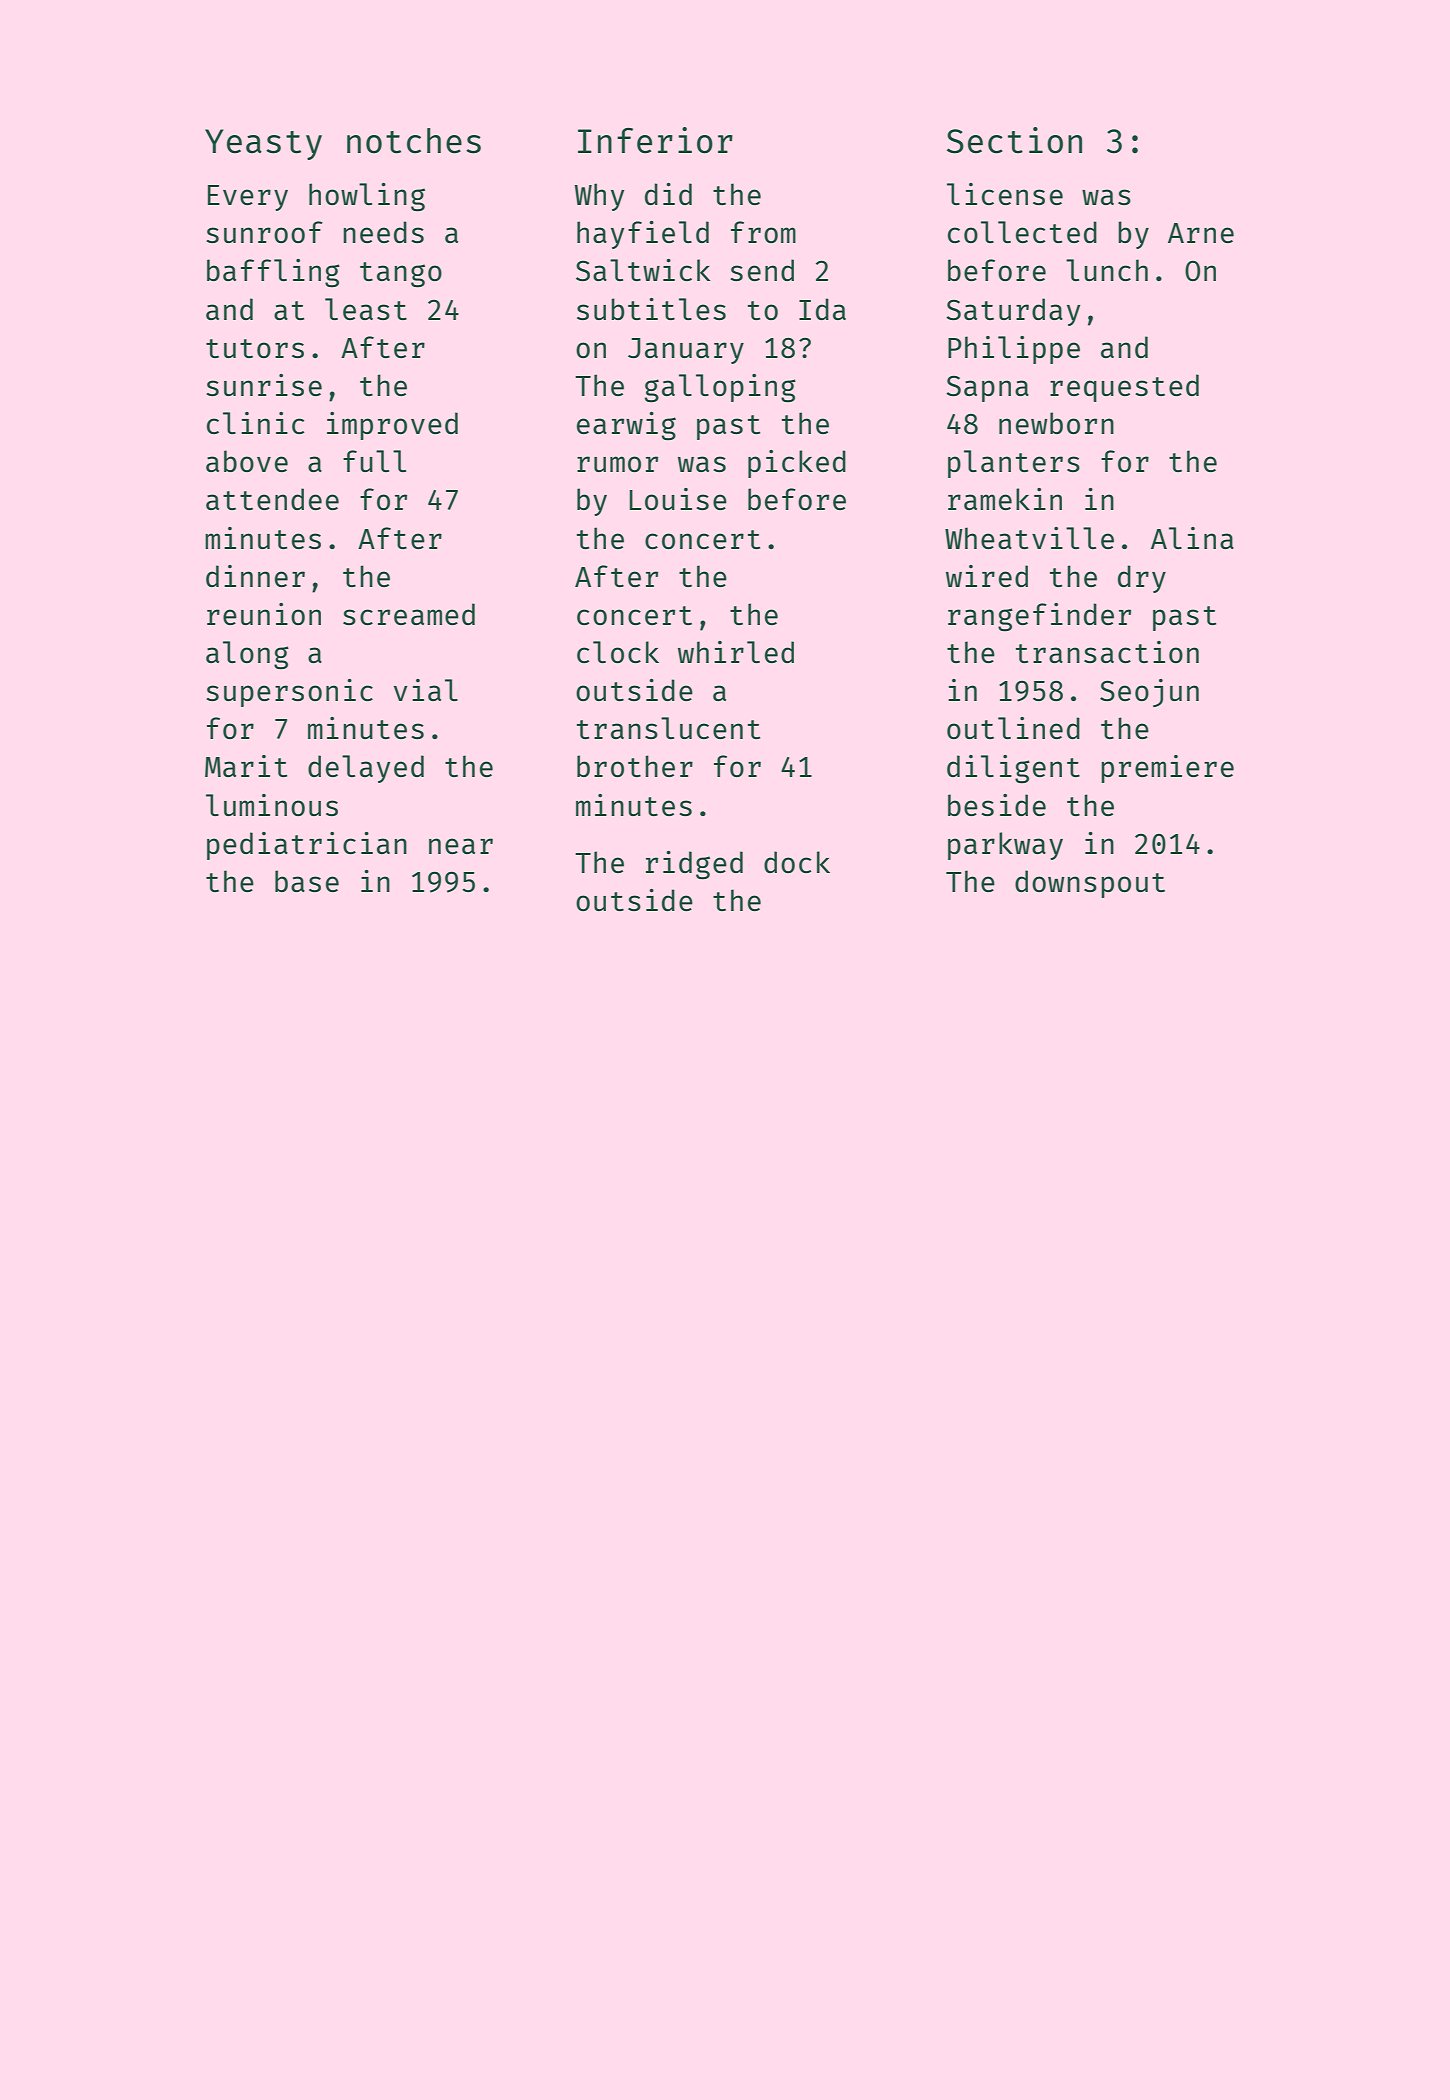  Describe the element at coordinates (736, 652) in the page. I see `whirled` at that location.
